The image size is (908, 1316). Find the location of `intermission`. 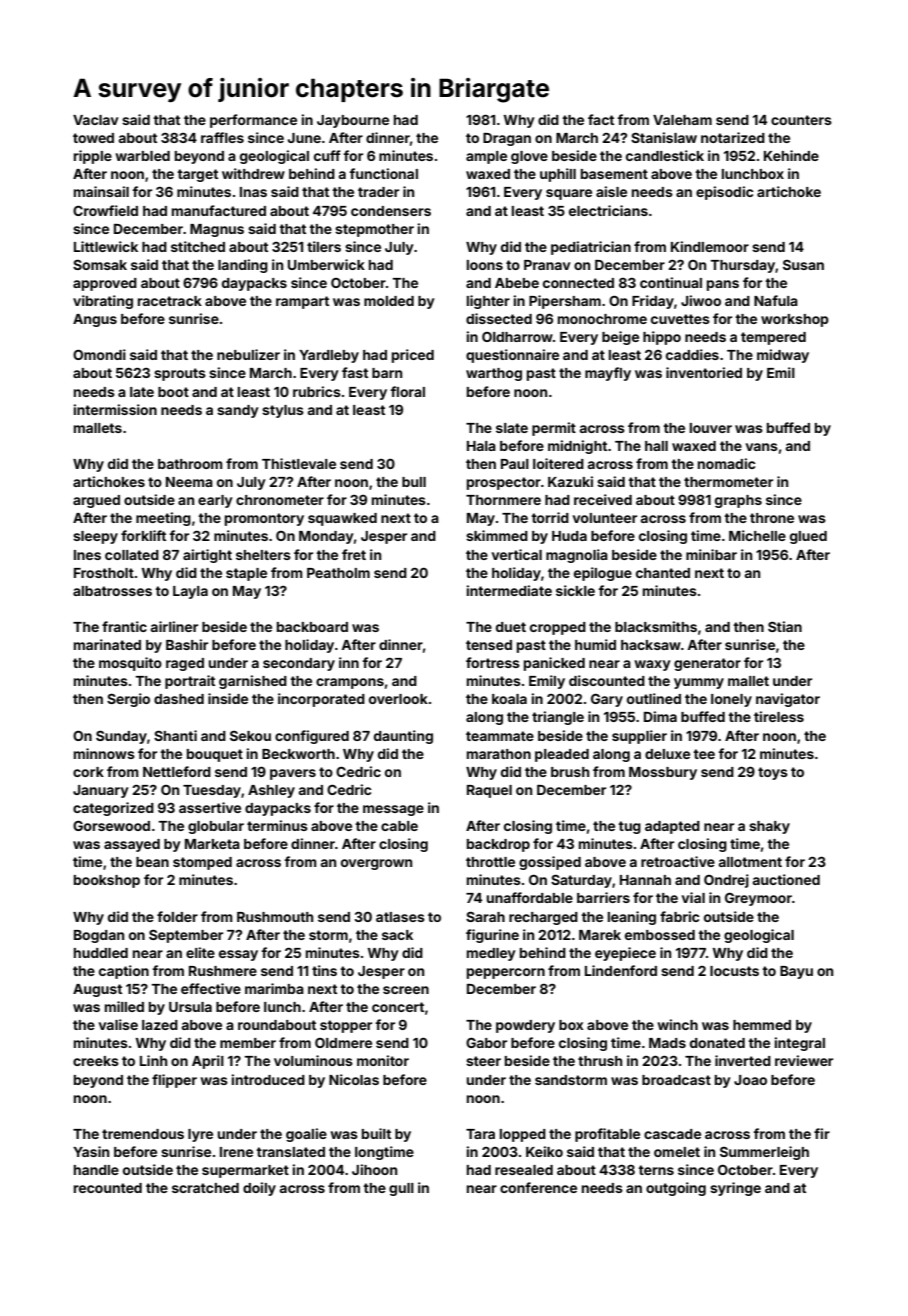

intermission is located at coordinates (115, 409).
